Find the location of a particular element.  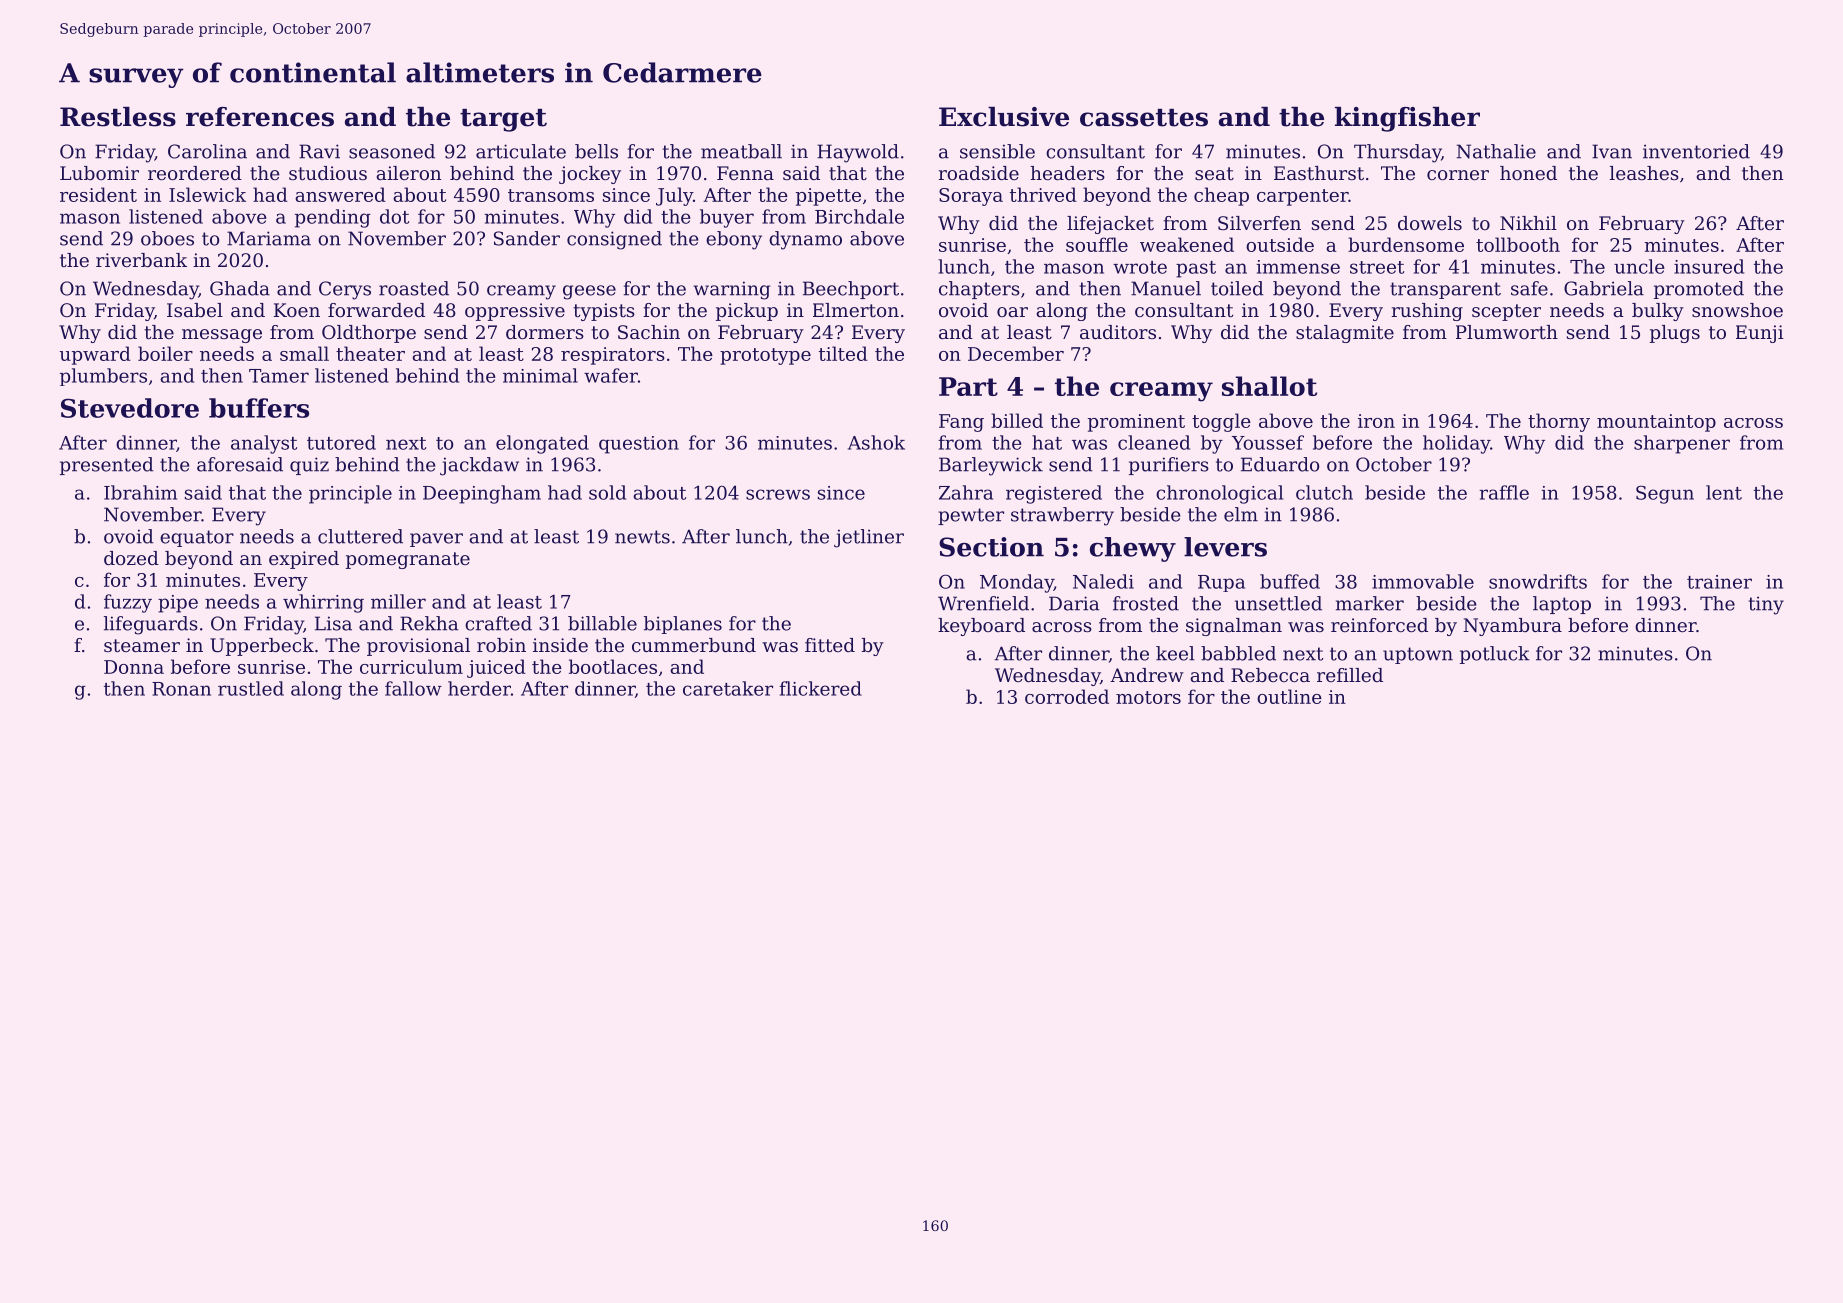

chewy is located at coordinates (1133, 549).
